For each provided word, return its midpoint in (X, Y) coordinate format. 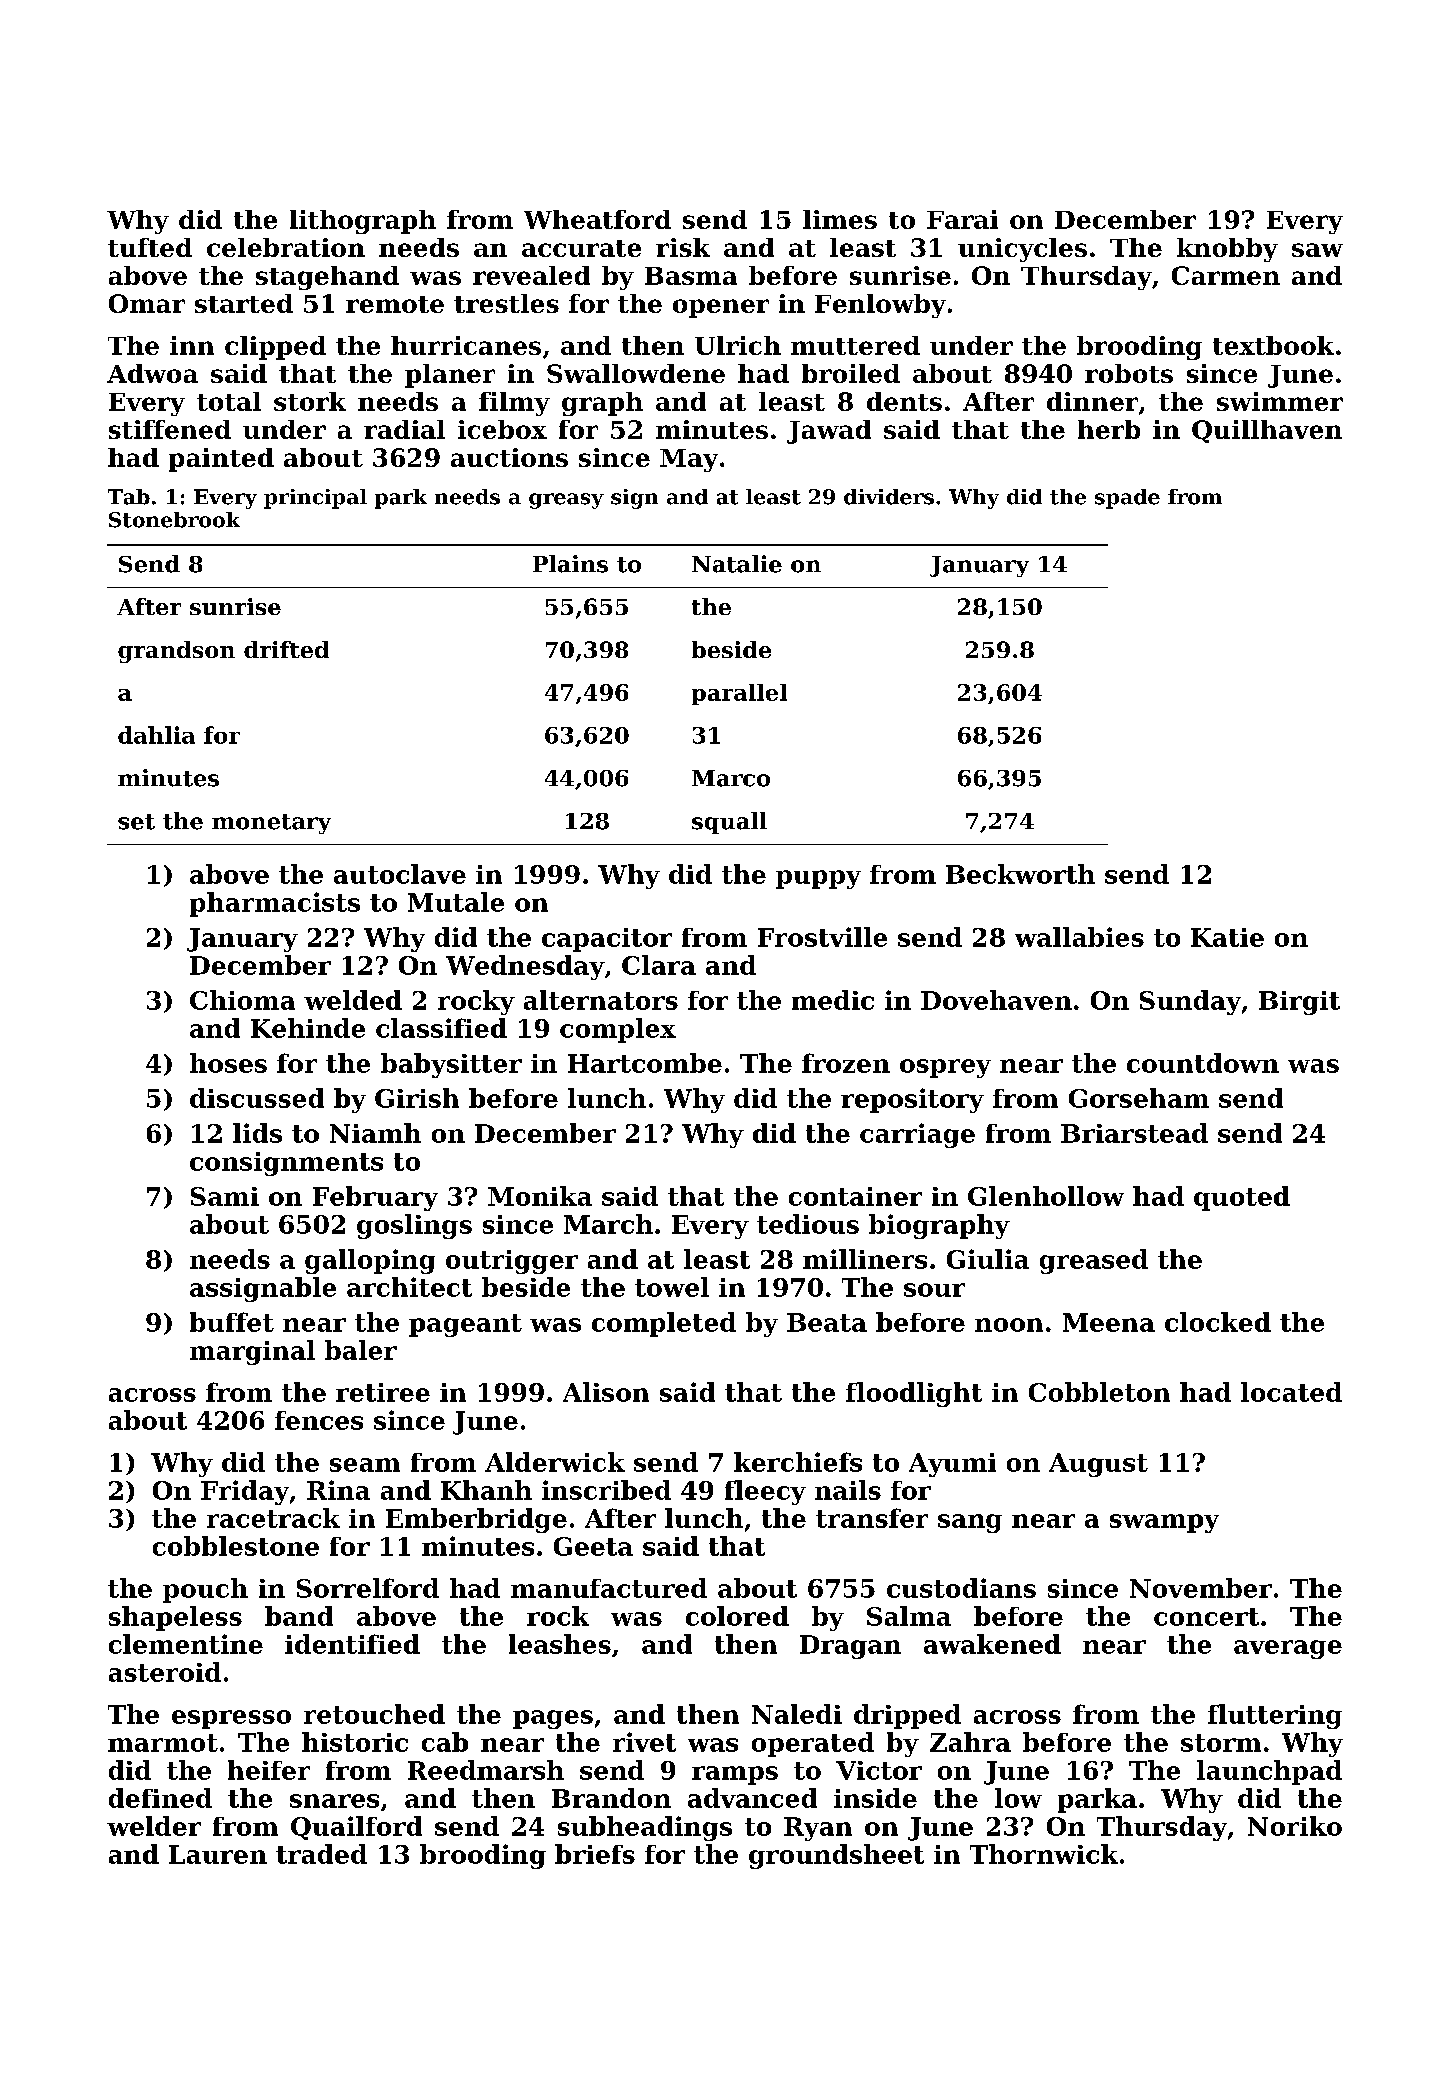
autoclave (400, 874)
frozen (846, 1063)
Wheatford (597, 219)
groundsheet (836, 1856)
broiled (851, 373)
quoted (1242, 1198)
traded (321, 1854)
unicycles (1022, 250)
